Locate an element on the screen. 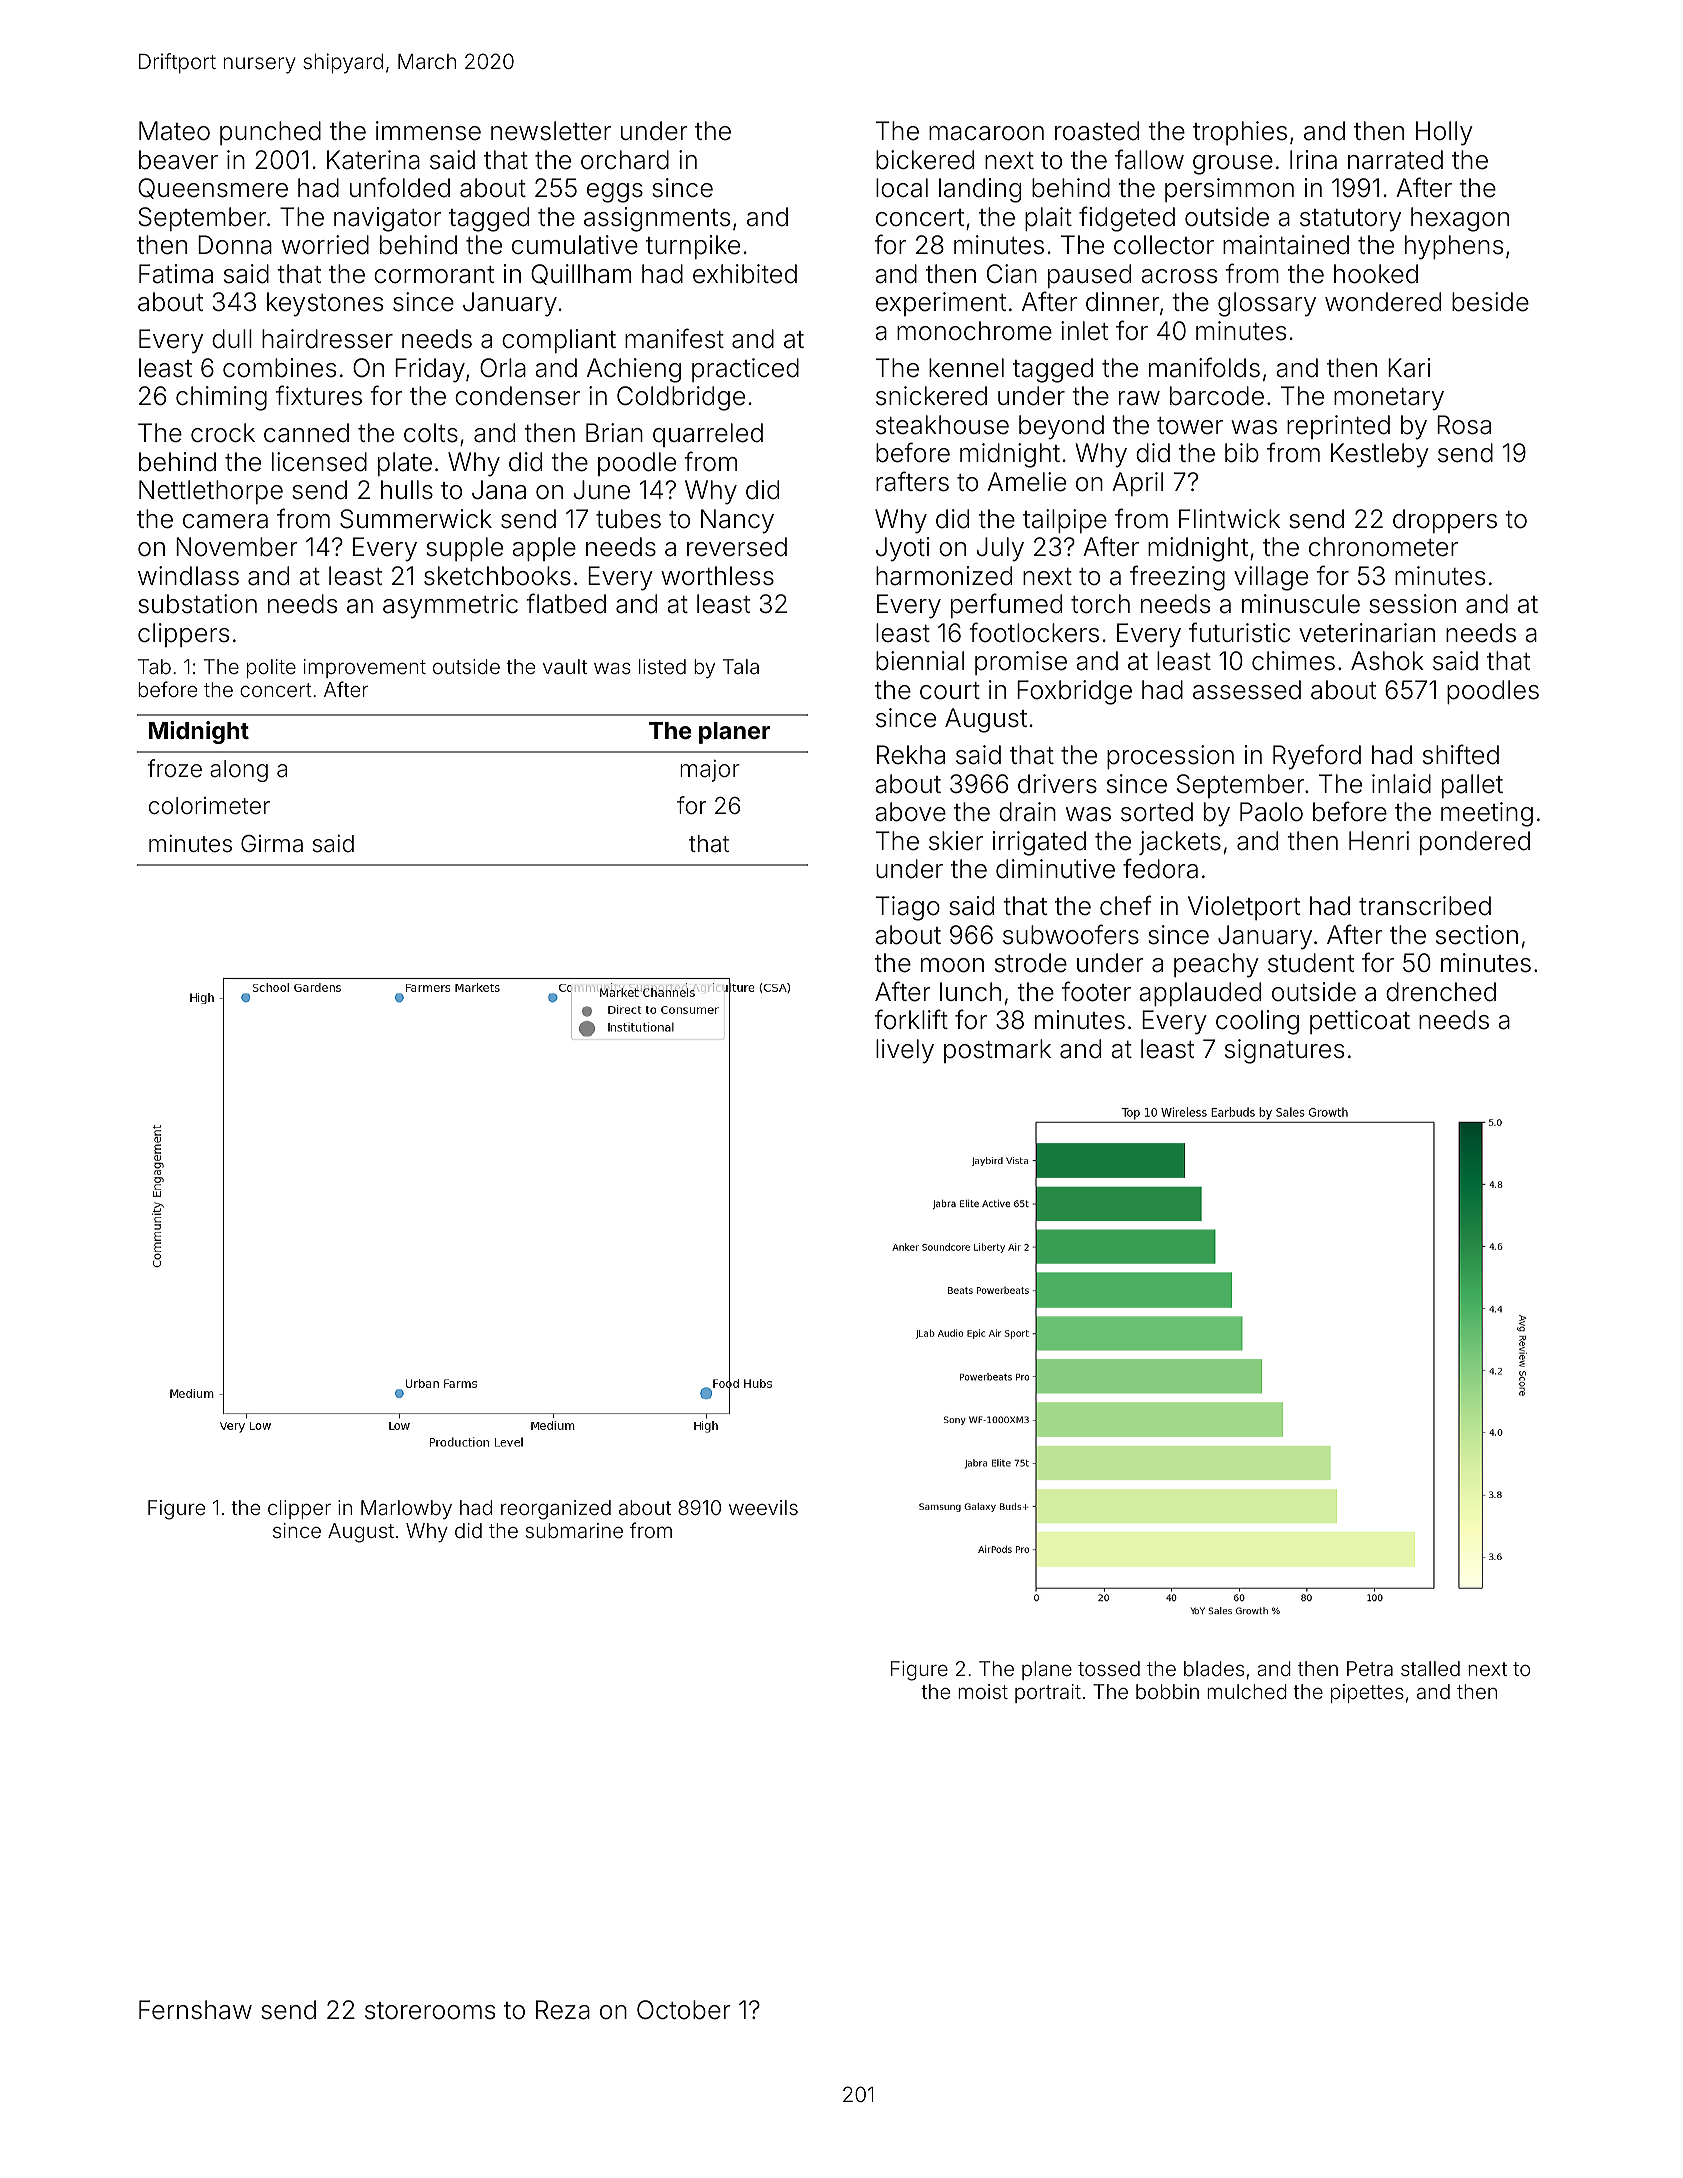 This screenshot has height=2178, width=1683. postmark is located at coordinates (997, 1051).
